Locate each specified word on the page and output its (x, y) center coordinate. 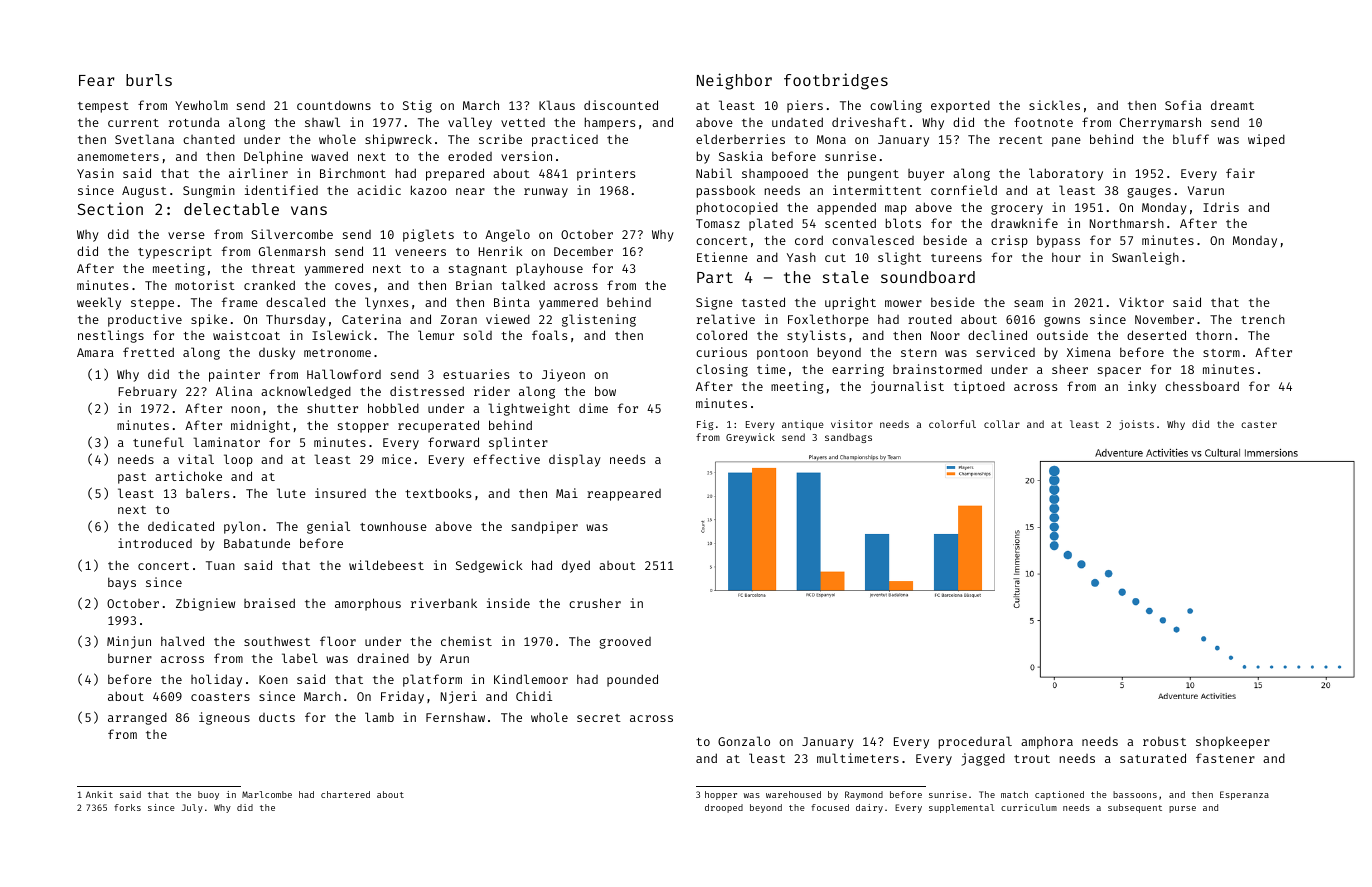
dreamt (1232, 105)
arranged (137, 718)
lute (291, 493)
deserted (1156, 335)
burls (149, 80)
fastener (1225, 758)
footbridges (836, 81)
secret (599, 718)
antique (803, 425)
